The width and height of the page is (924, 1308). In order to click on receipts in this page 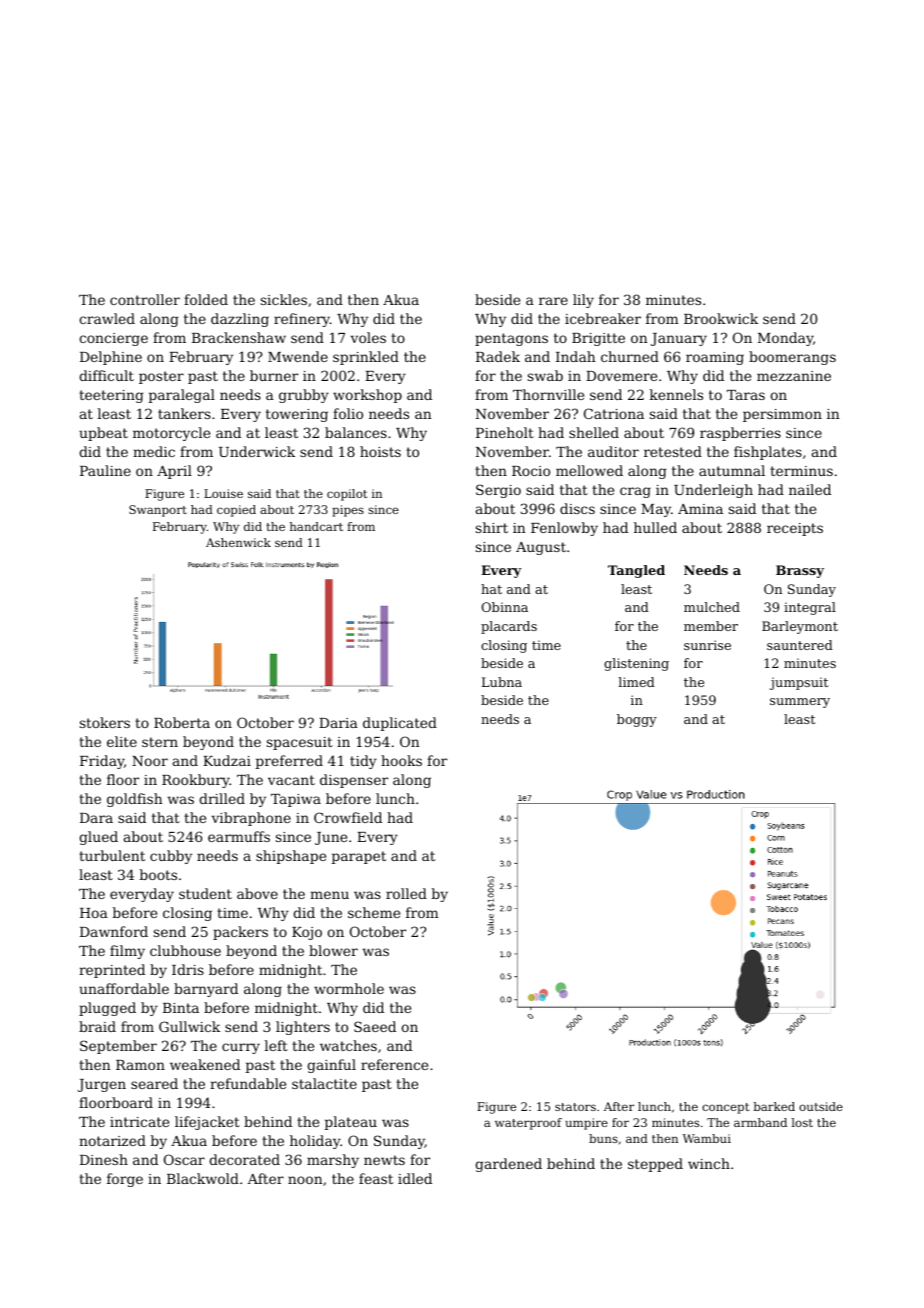, I will do `click(795, 529)`.
